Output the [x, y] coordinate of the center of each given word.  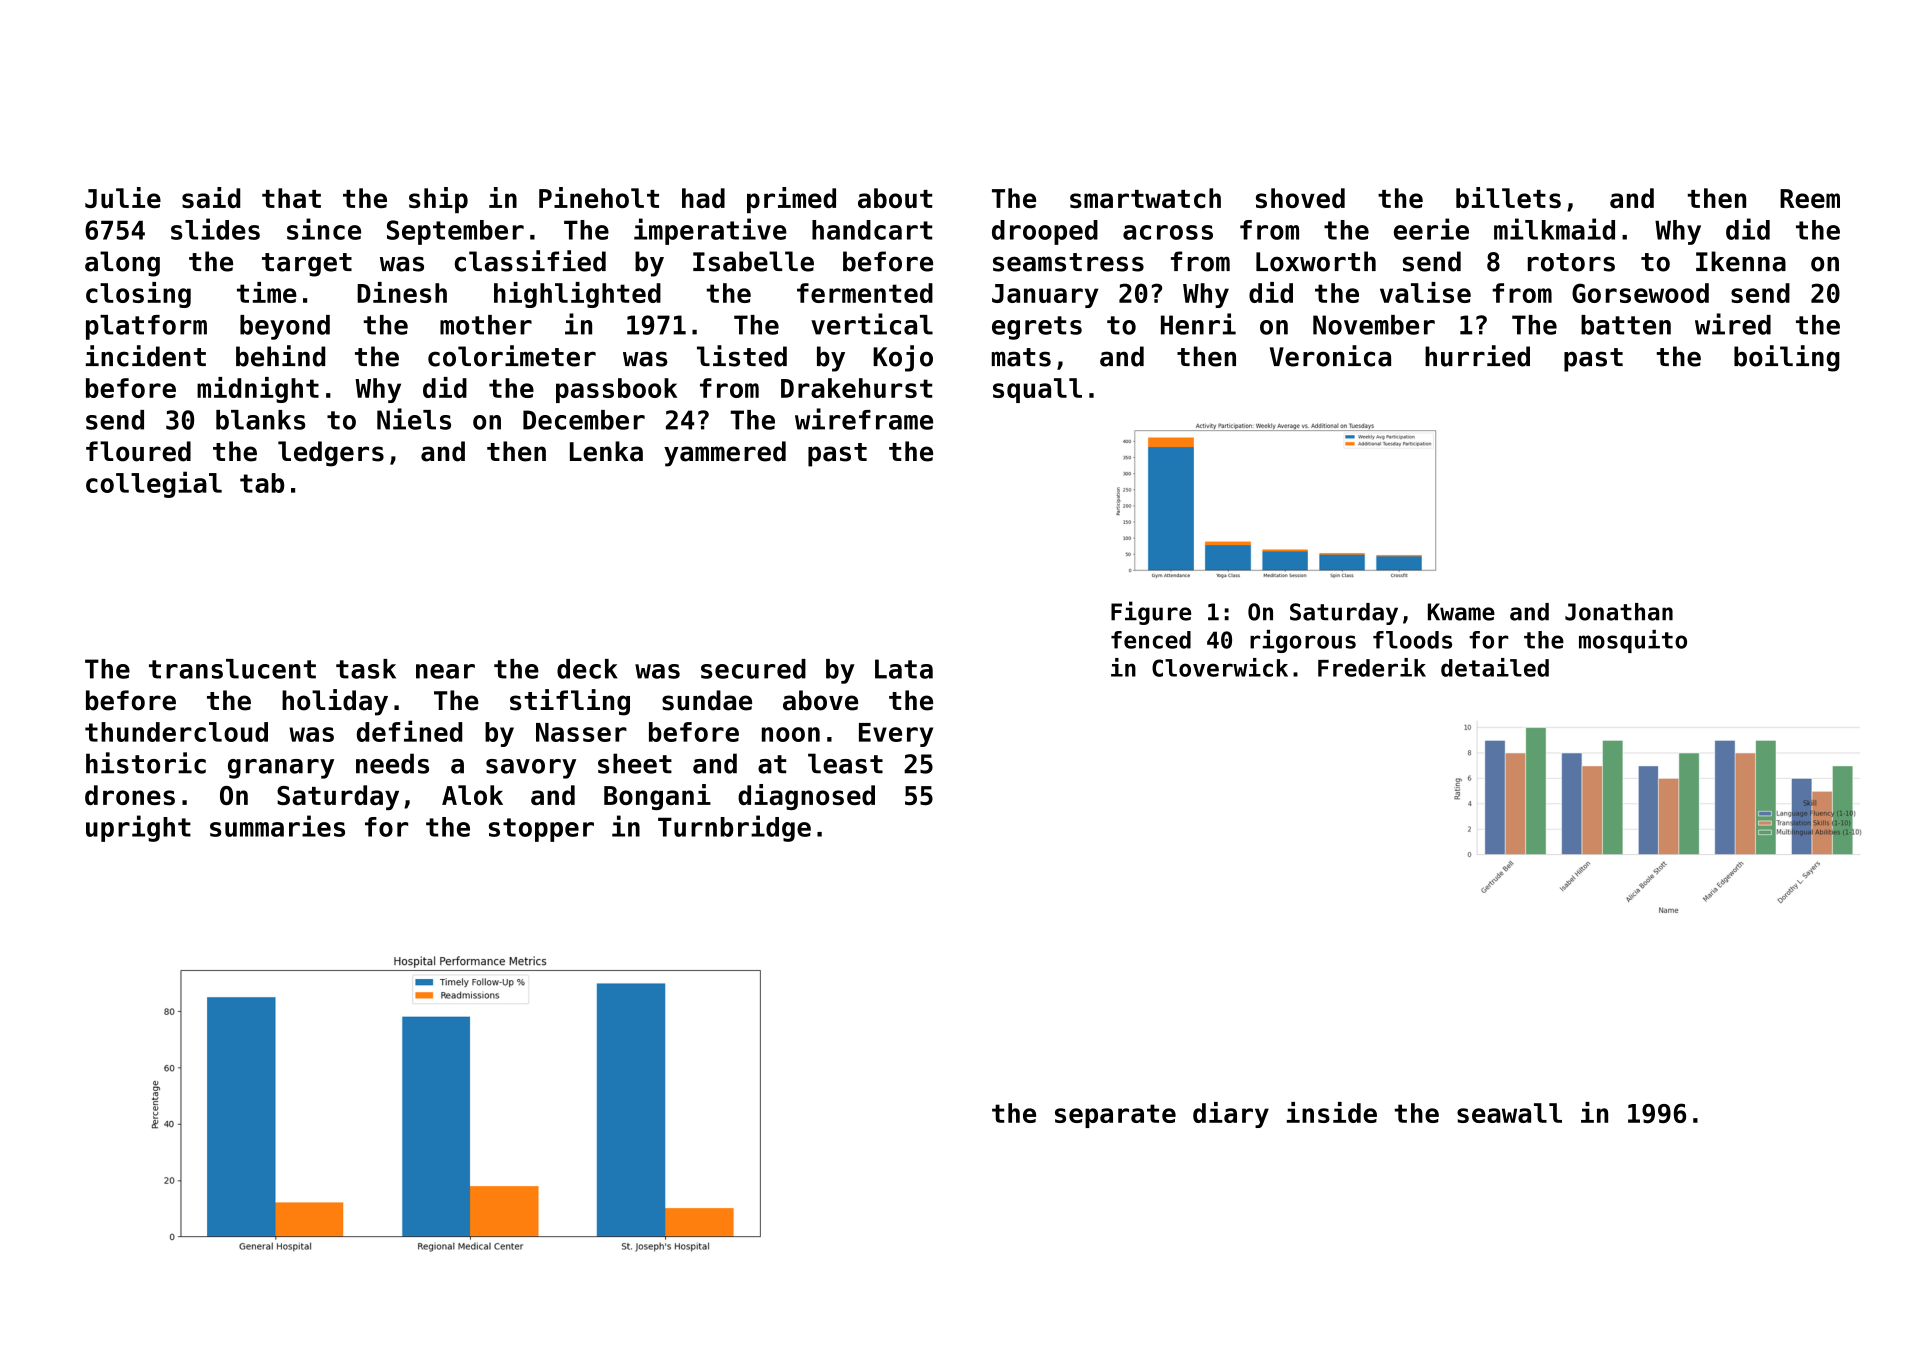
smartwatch [1145, 198]
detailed [1495, 667]
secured [753, 669]
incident [146, 356]
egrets [1037, 328]
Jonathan [1619, 612]
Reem [1810, 198]
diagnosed [806, 797]
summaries [277, 826]
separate [1115, 1116]
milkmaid [1554, 229]
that [291, 198]
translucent [232, 669]
